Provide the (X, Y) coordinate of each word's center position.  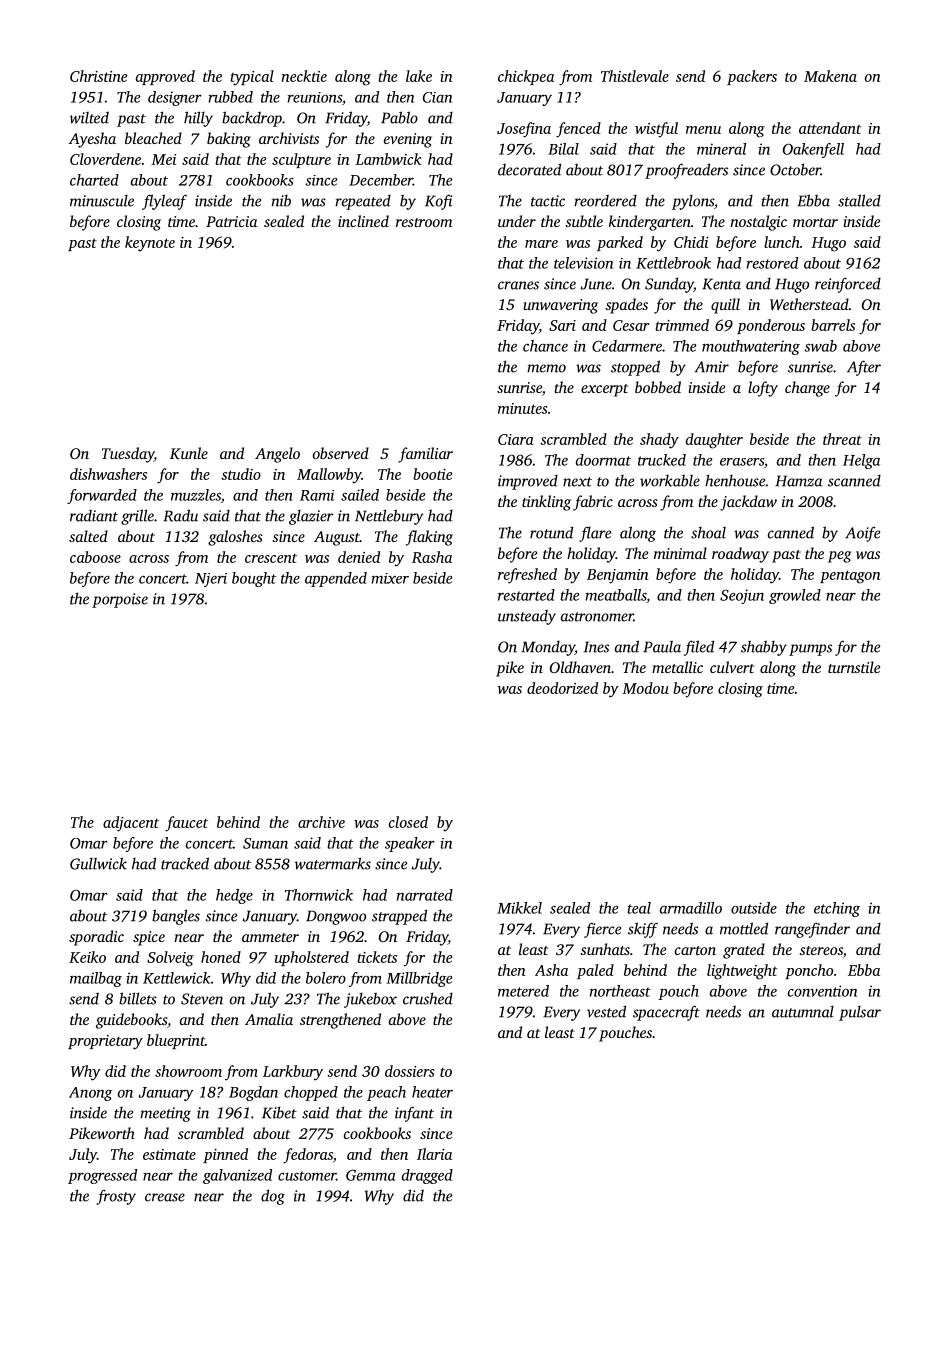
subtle (584, 221)
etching (837, 909)
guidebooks (131, 1021)
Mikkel (519, 908)
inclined (363, 221)
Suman (265, 843)
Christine (98, 76)
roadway (740, 555)
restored (772, 263)
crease (165, 1197)
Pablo (399, 117)
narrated (425, 895)
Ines (596, 647)
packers (752, 77)
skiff (643, 930)
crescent (271, 558)
